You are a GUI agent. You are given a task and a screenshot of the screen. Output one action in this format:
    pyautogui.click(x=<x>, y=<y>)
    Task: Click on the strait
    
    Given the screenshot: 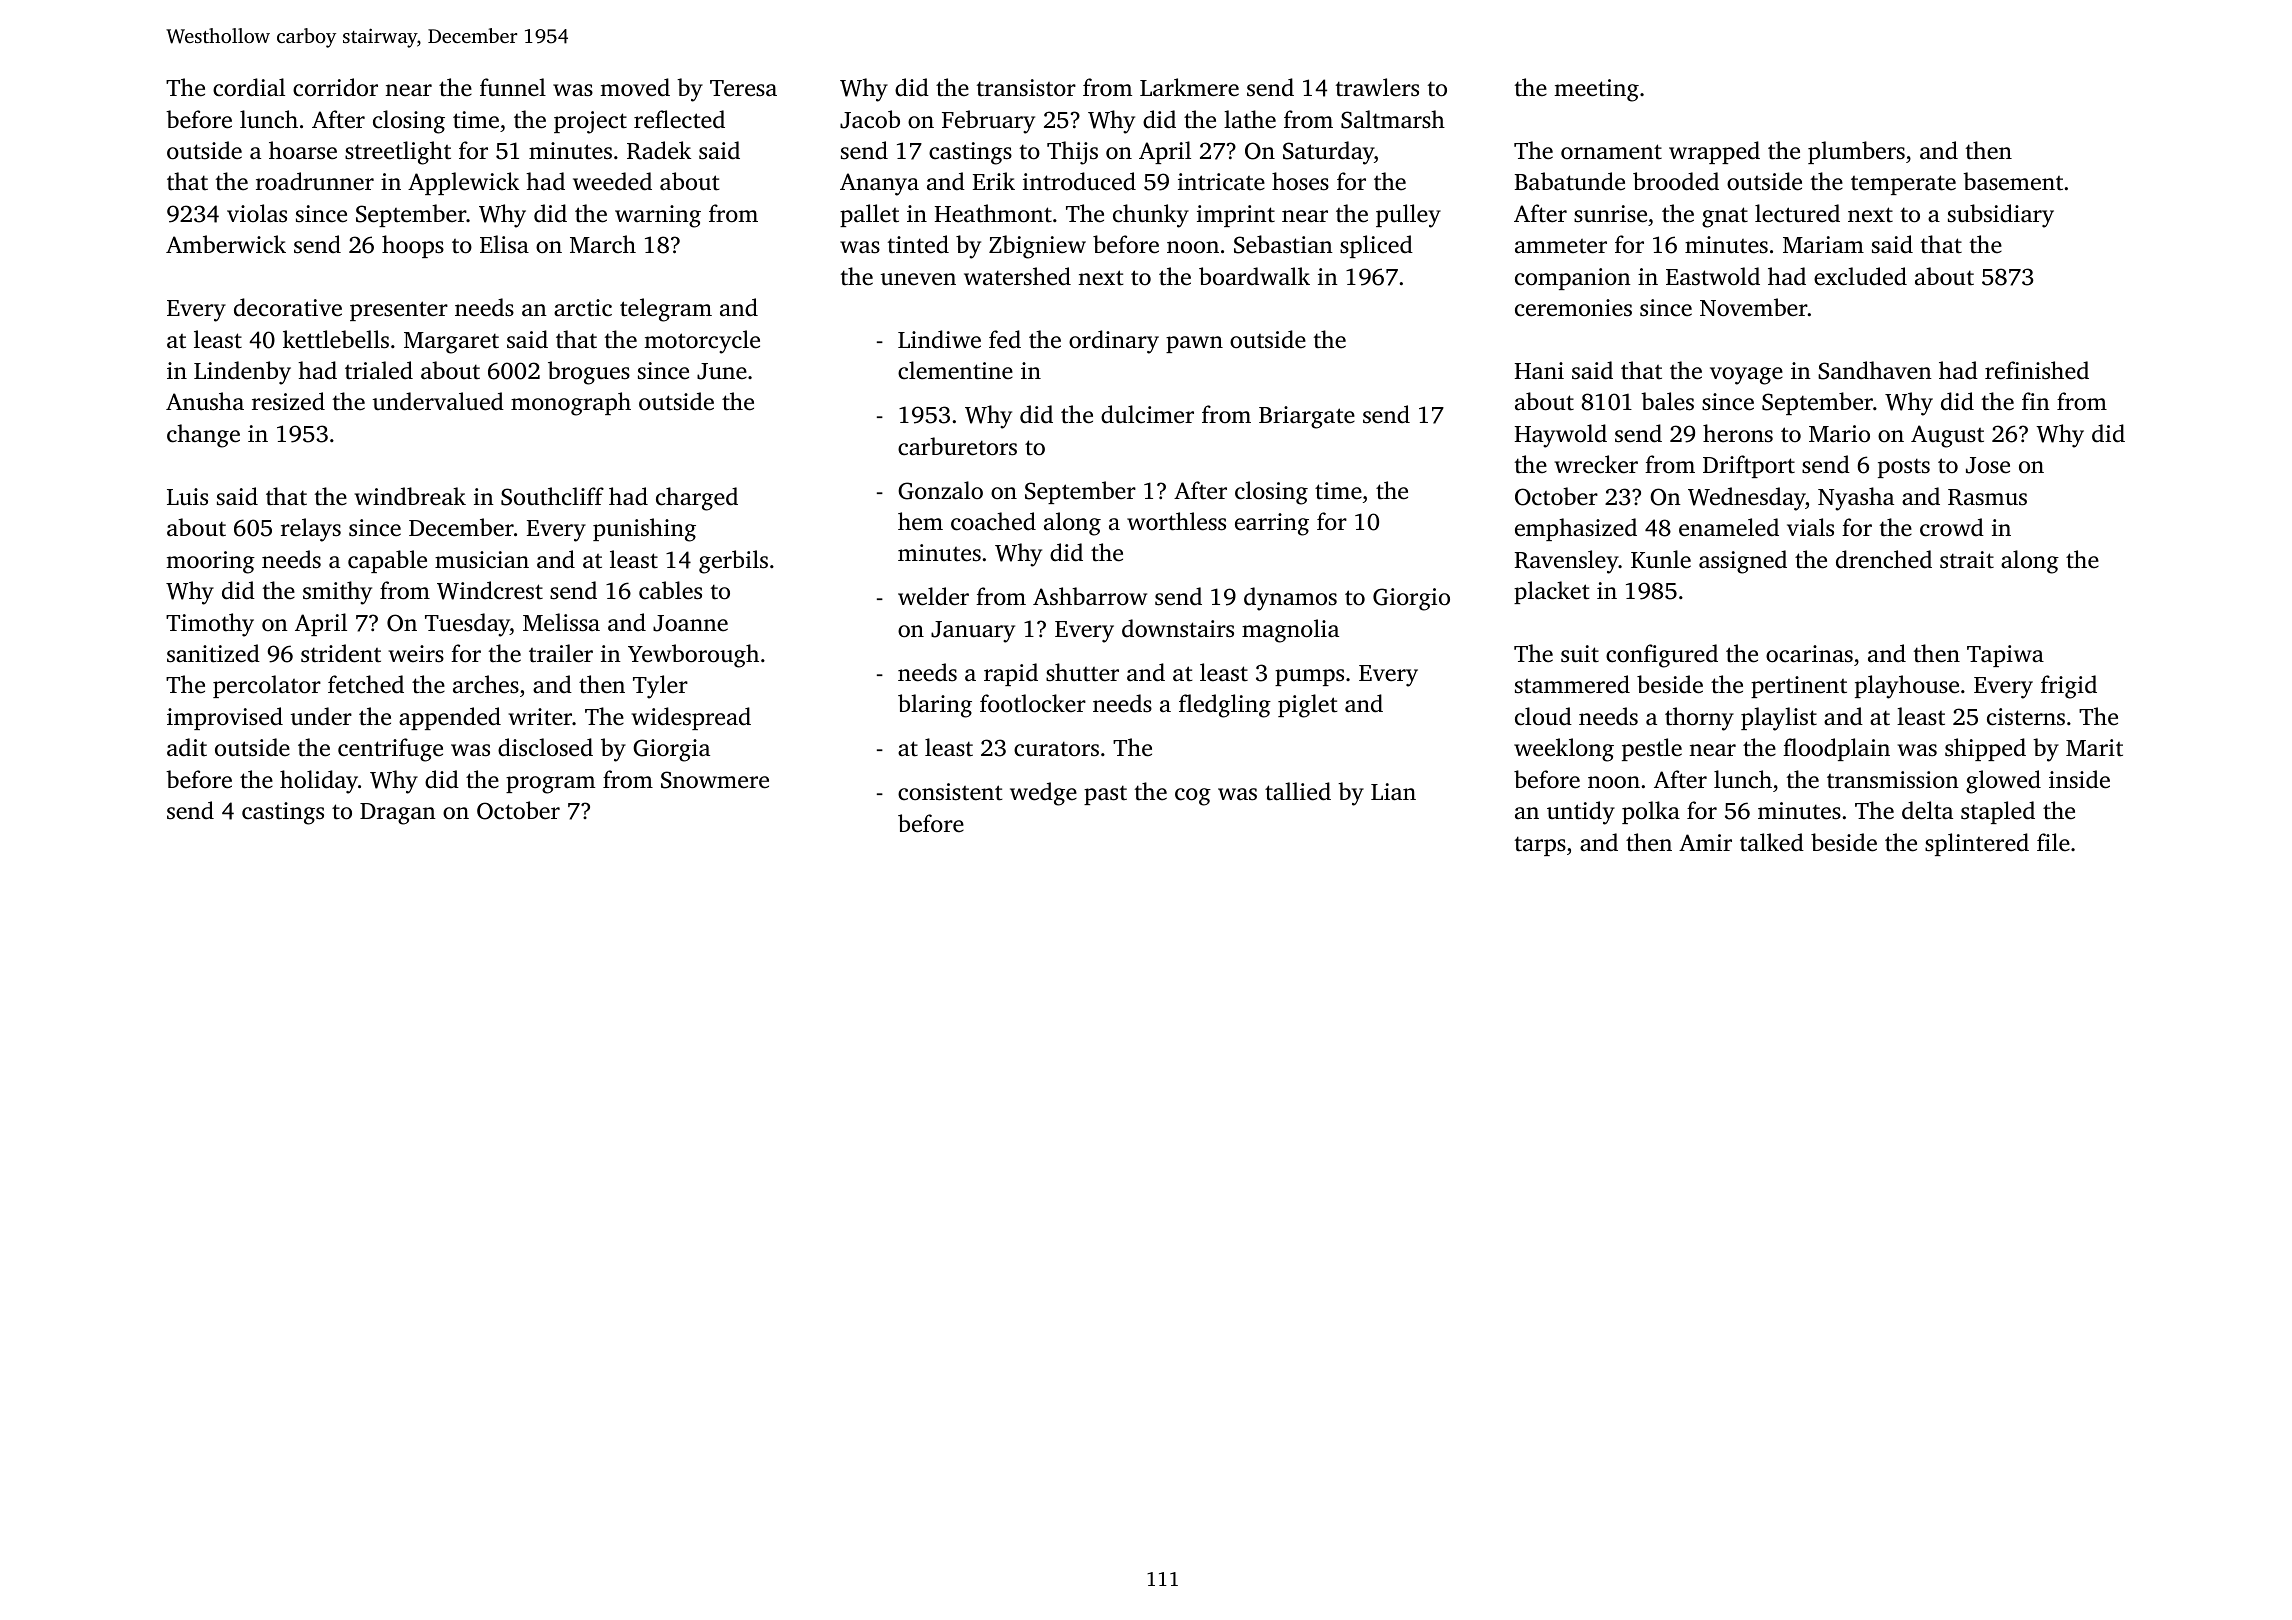 What is the action you would take?
    pyautogui.click(x=1967, y=560)
